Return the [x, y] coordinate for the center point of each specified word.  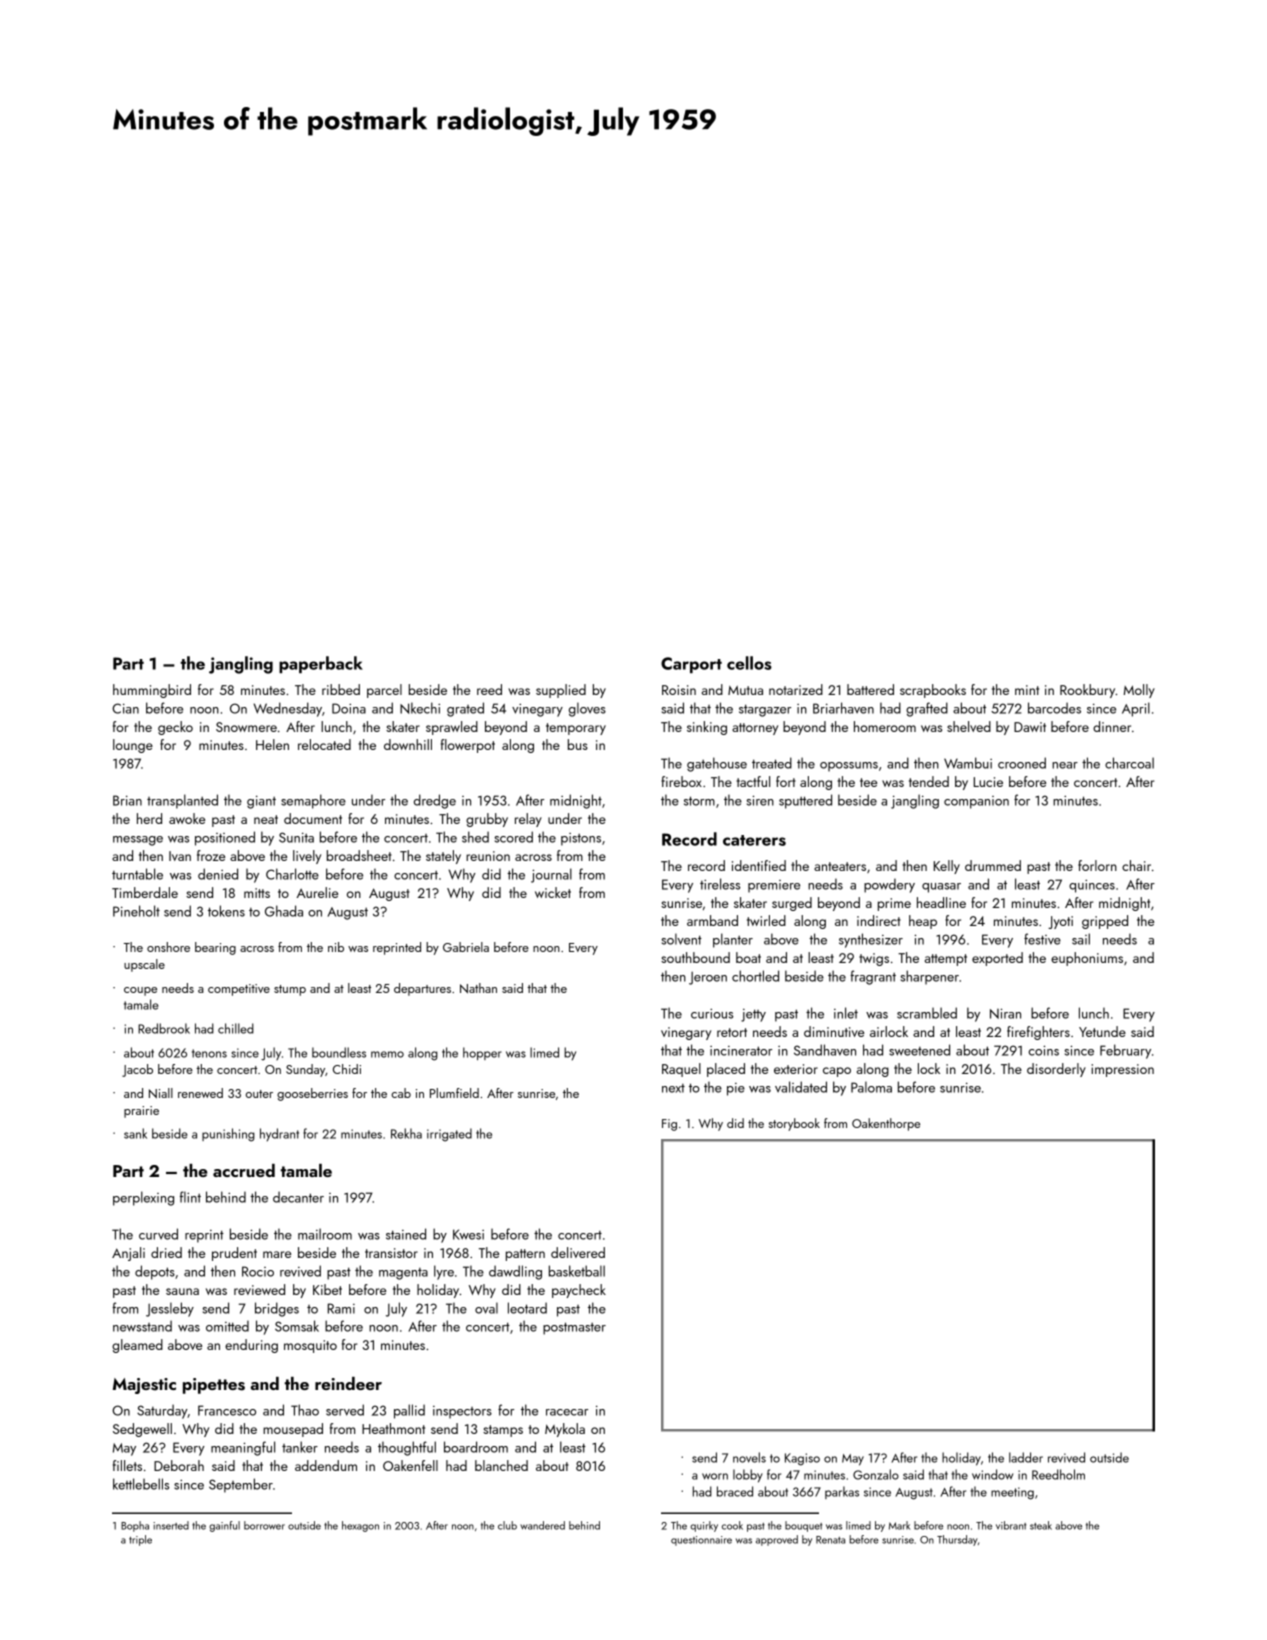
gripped [1105, 922]
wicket [553, 892]
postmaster [574, 1328]
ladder [1026, 1457]
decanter [298, 1197]
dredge [435, 801]
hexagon [360, 1526]
